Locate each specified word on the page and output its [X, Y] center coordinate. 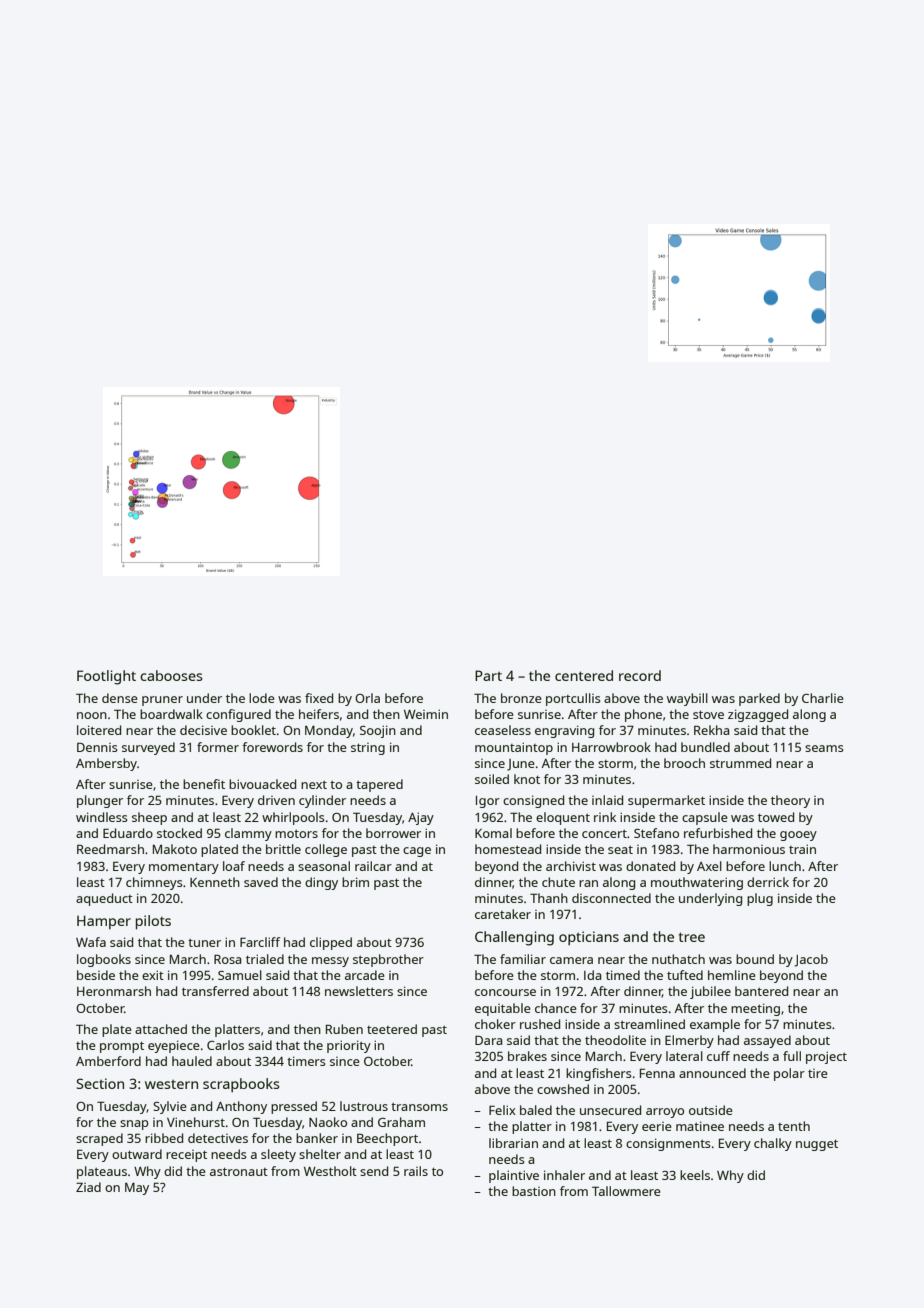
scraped [99, 1139]
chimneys [154, 883]
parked [759, 699]
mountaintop [514, 748]
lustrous [364, 1106]
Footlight [106, 677]
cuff [718, 1056]
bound [755, 959]
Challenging [514, 938]
